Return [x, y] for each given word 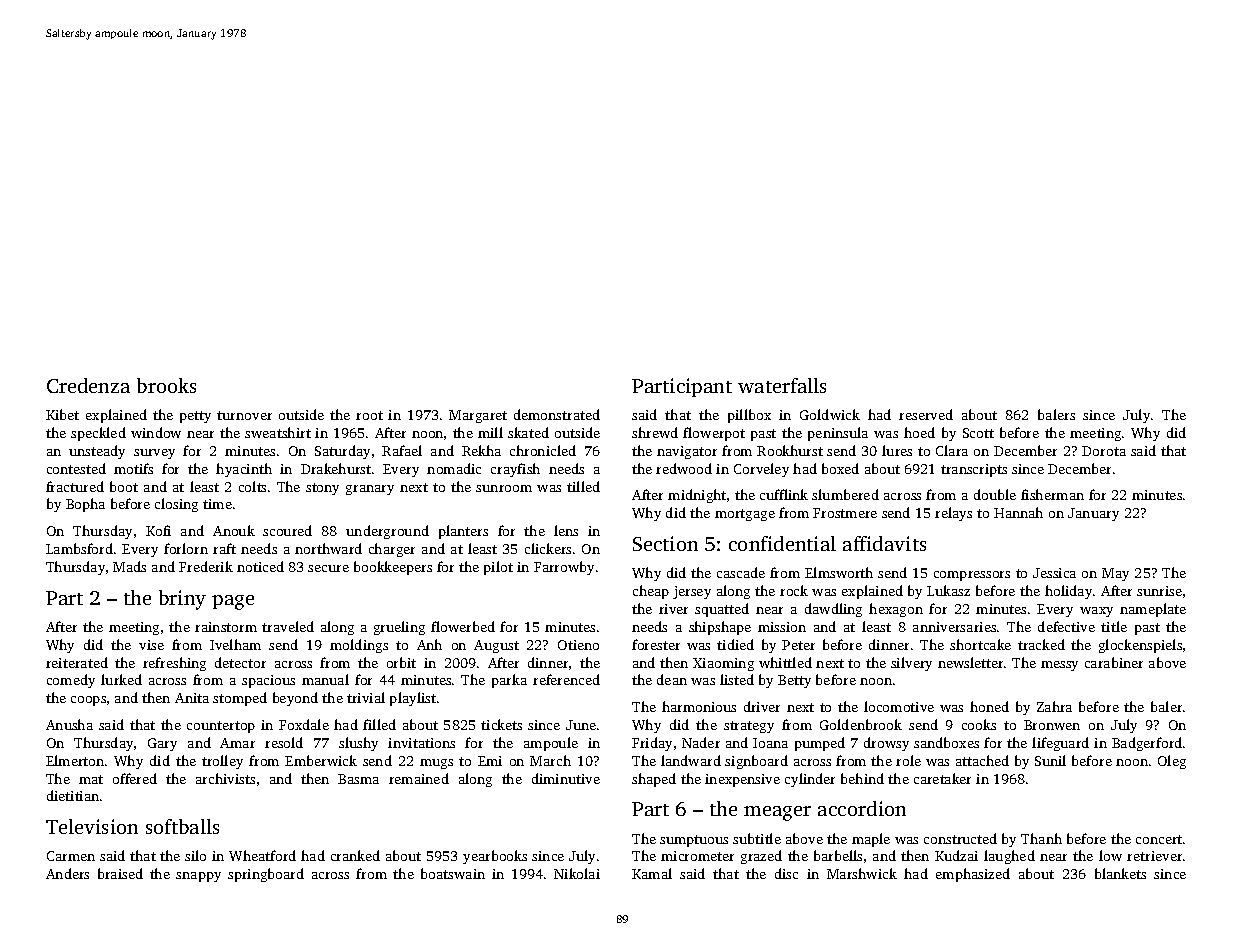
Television [92, 826]
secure [328, 568]
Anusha [69, 724]
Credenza [88, 385]
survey [154, 454]
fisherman [1052, 494]
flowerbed [463, 626]
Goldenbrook [861, 724]
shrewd [655, 432]
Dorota [1104, 451]
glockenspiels [1140, 646]
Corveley [761, 470]
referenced [566, 679]
